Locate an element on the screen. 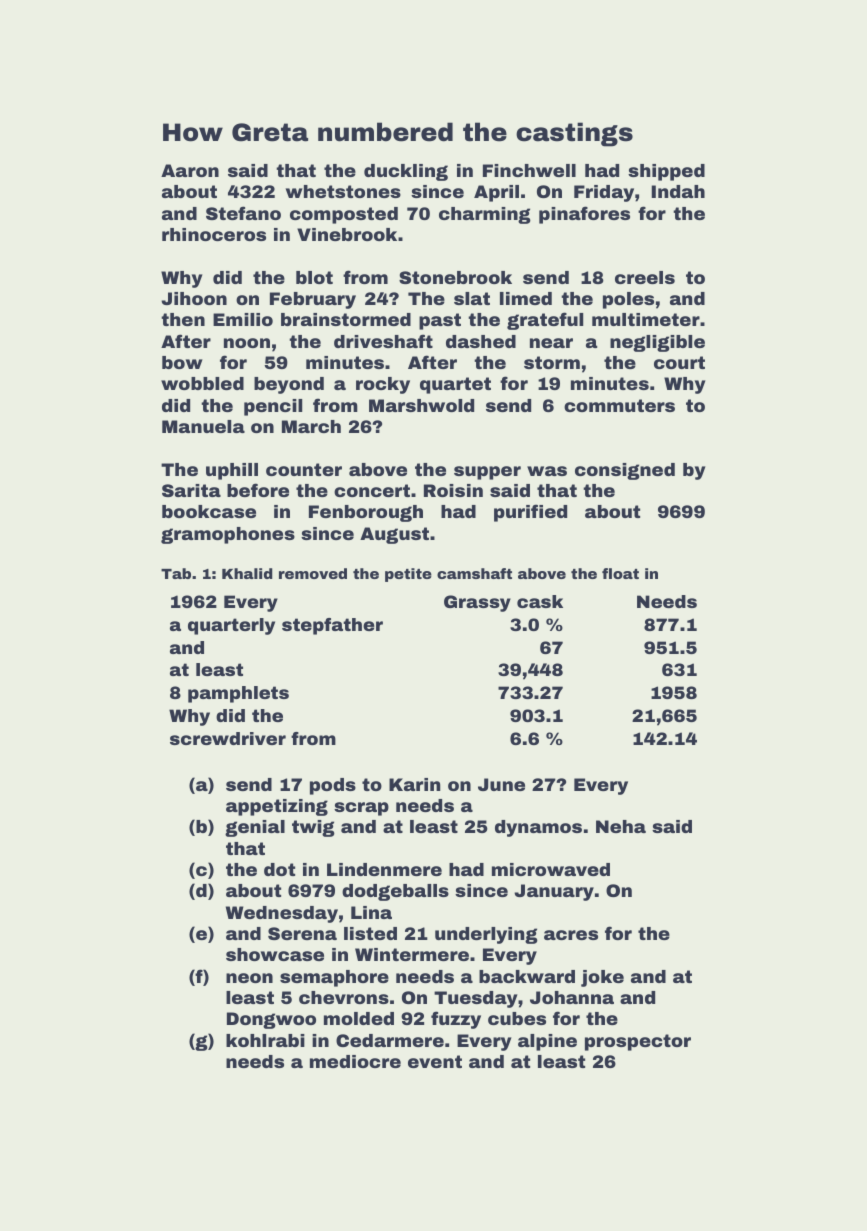 The image size is (867, 1231). Sarita is located at coordinates (191, 490).
